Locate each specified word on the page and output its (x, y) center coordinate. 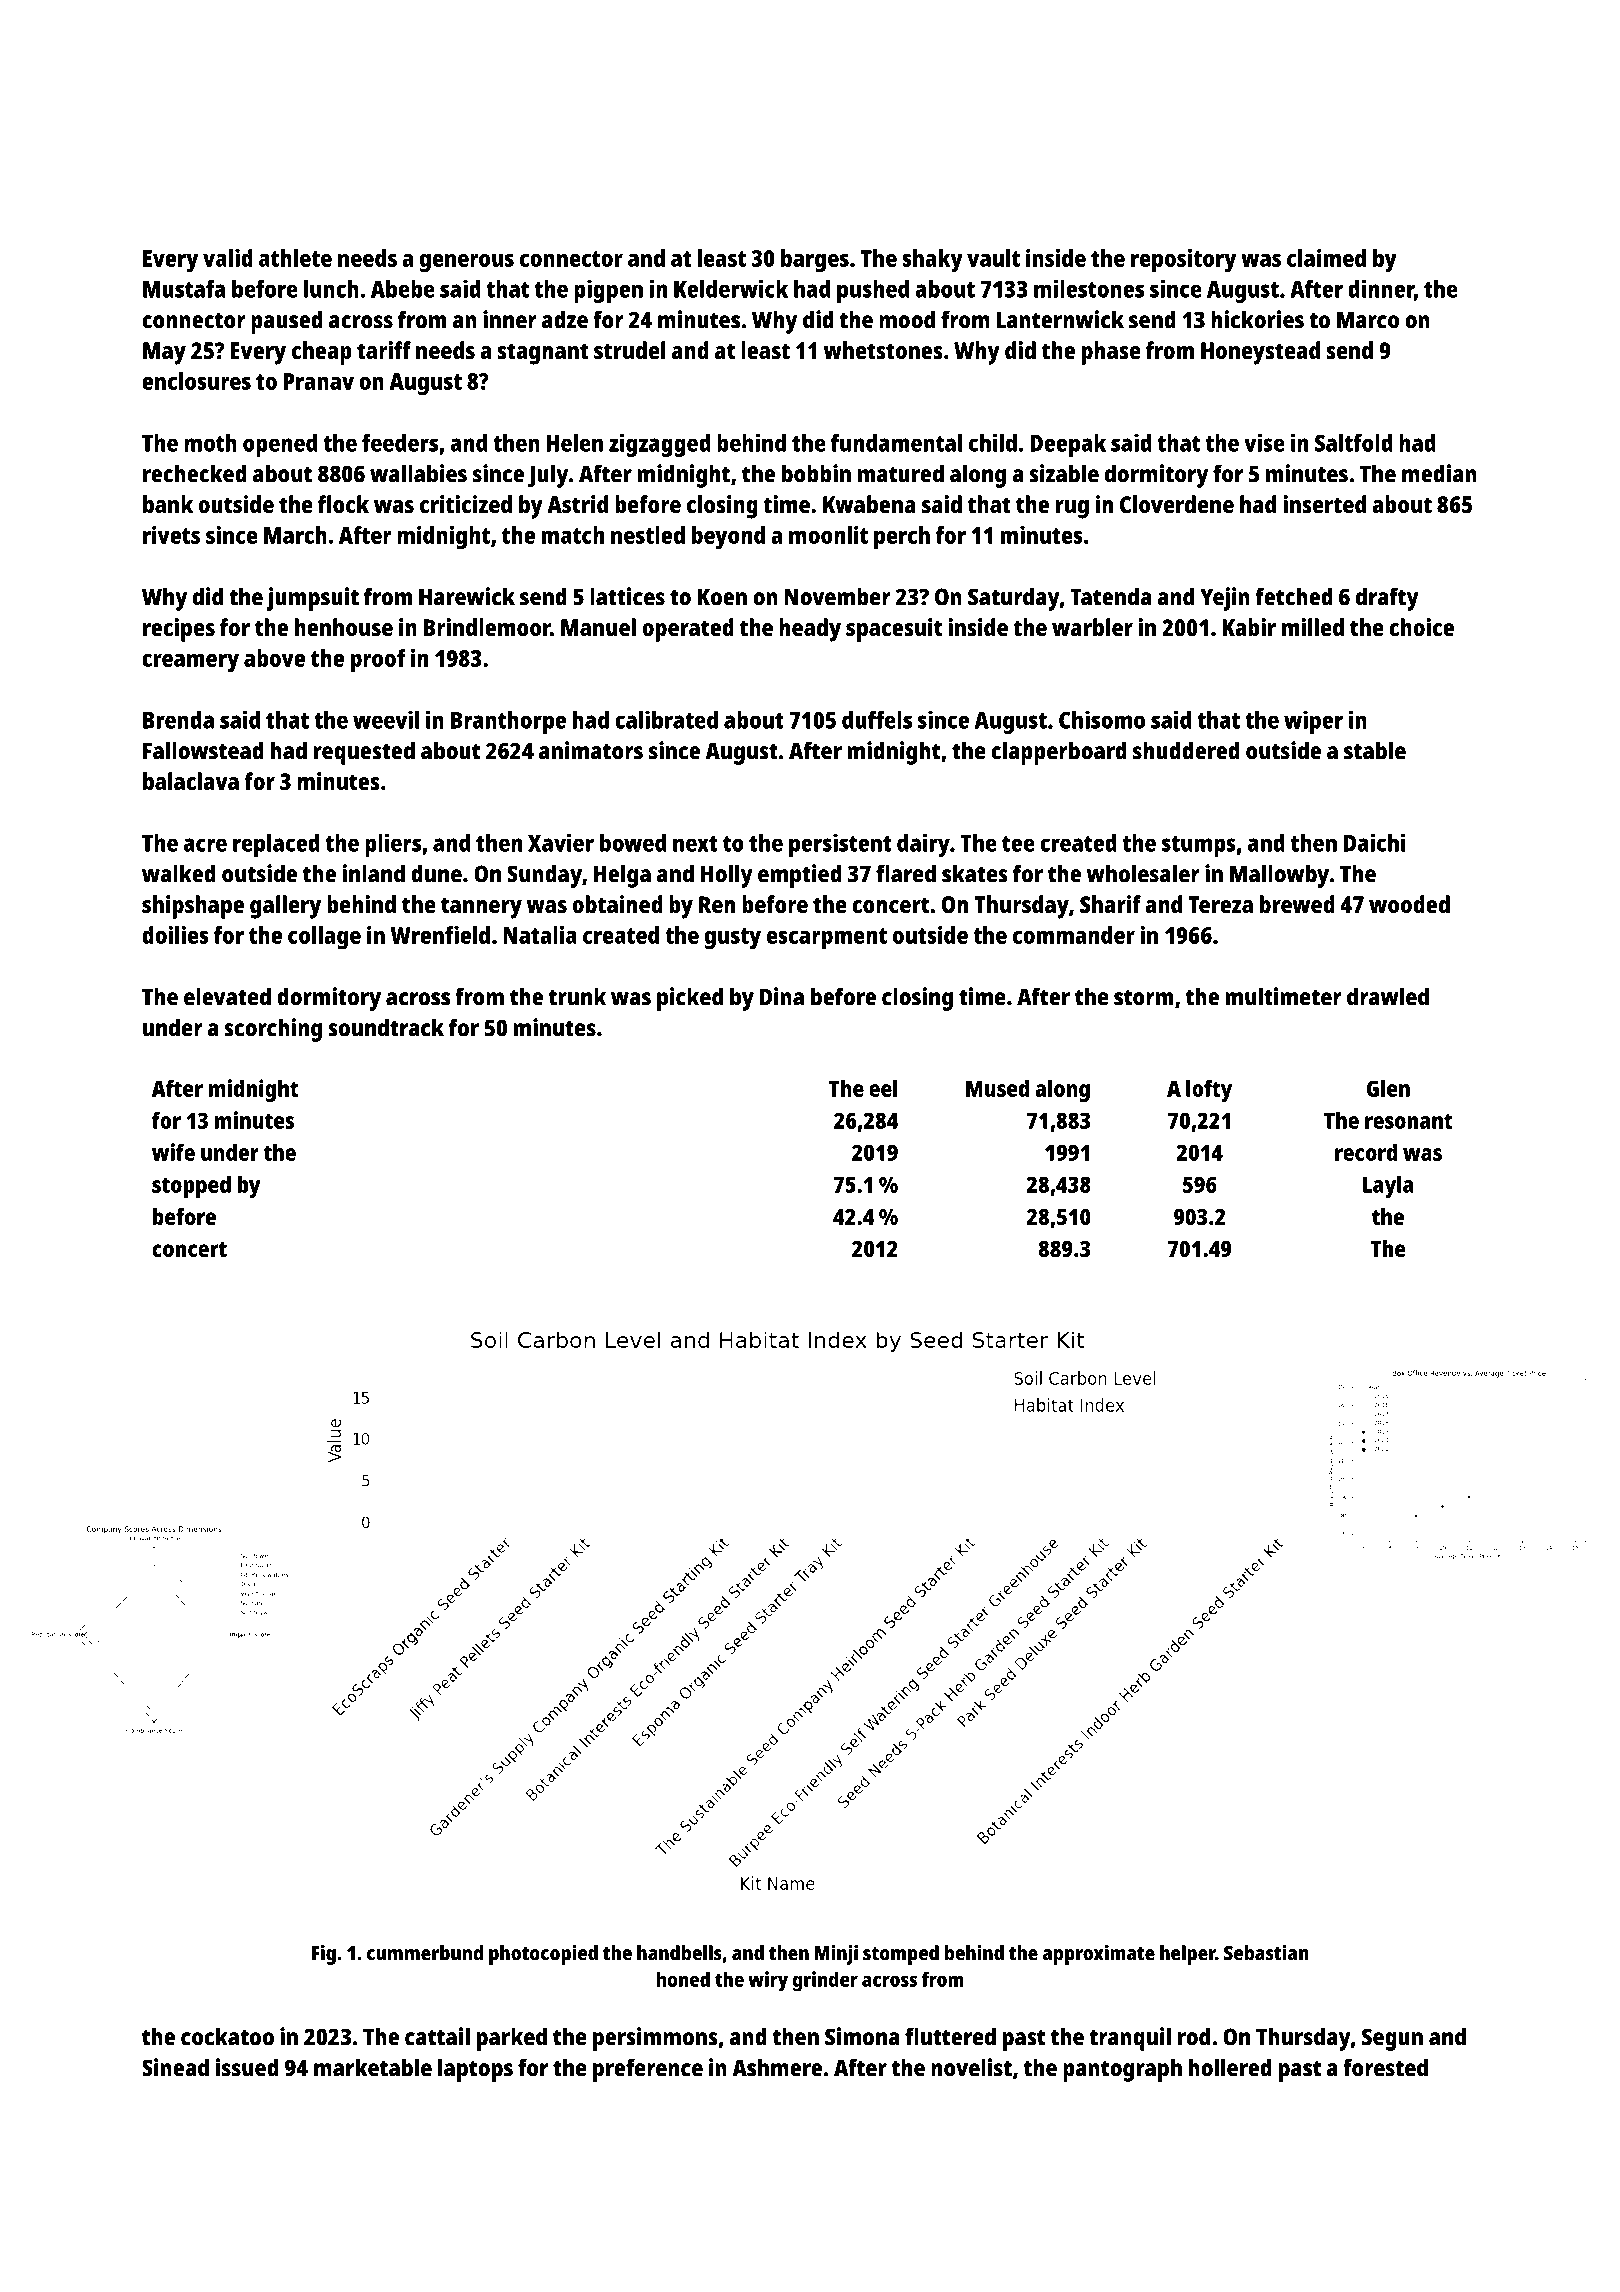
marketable (373, 2067)
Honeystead (1260, 353)
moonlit (828, 535)
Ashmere (777, 2067)
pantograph (1122, 2070)
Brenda (178, 720)
